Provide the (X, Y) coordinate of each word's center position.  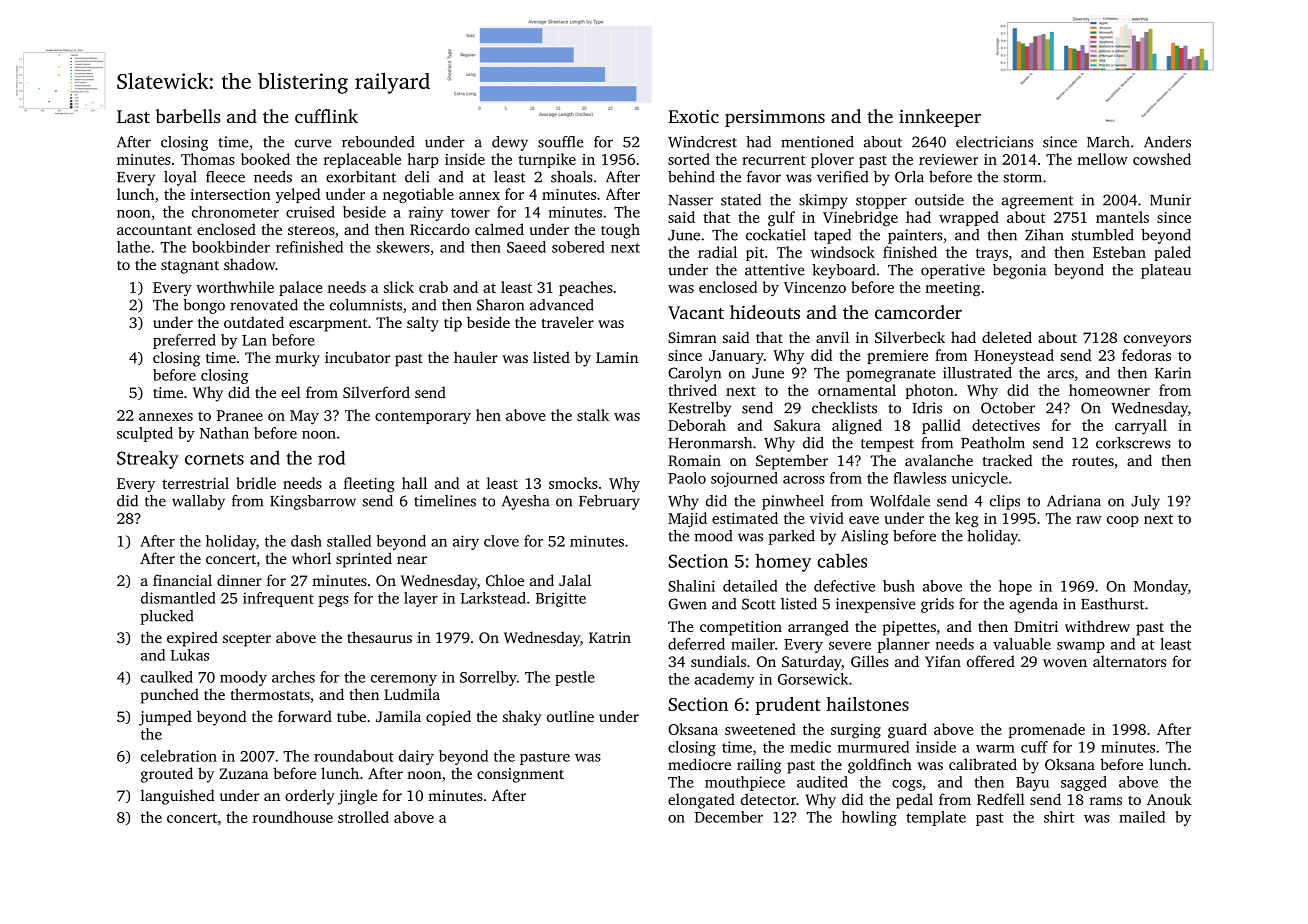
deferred (696, 644)
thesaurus (379, 637)
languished (177, 797)
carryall (1141, 426)
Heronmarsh (710, 443)
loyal (180, 178)
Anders (1167, 142)
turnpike (547, 160)
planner (903, 645)
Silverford (376, 392)
